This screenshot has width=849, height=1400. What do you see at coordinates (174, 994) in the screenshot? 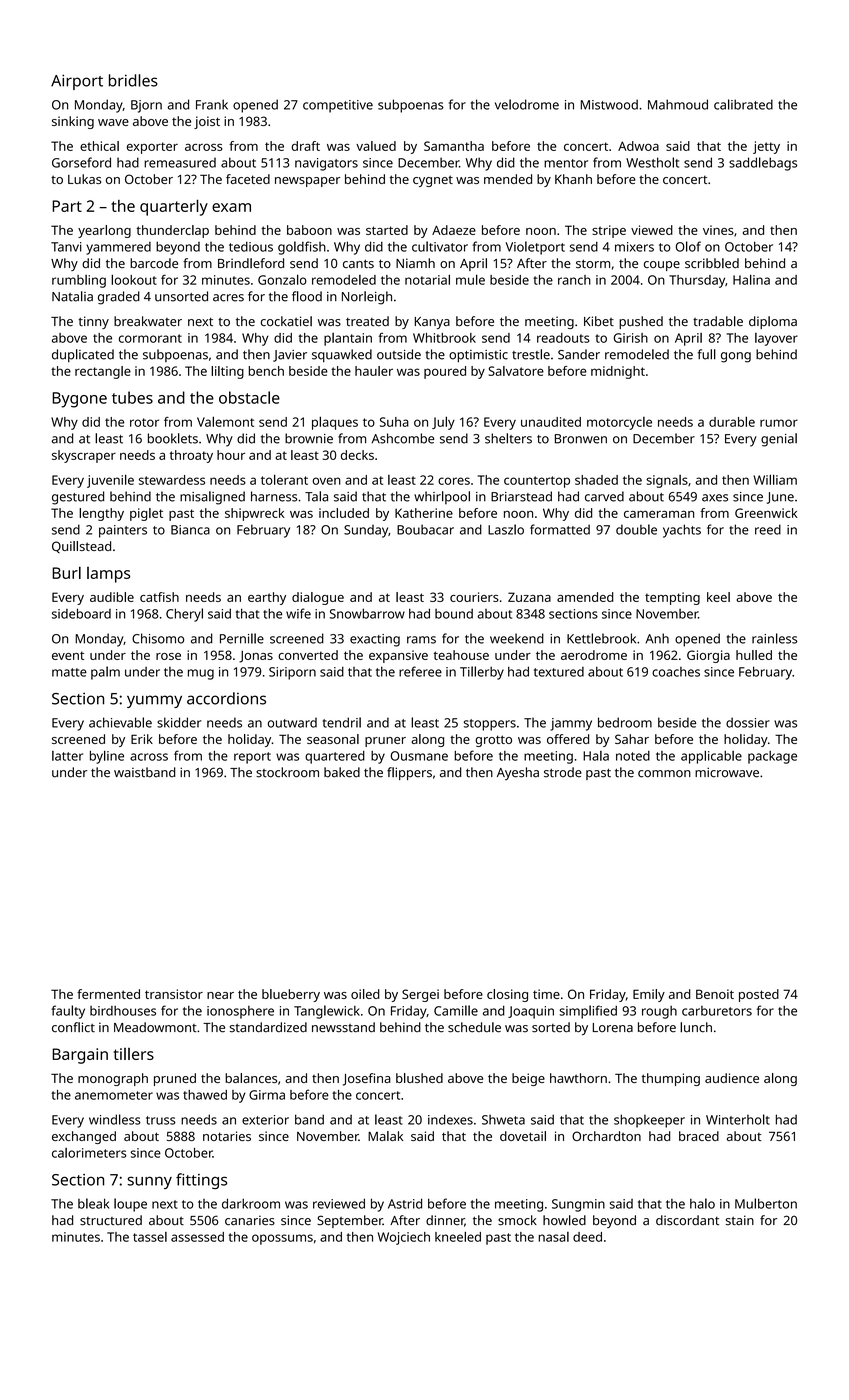
I see `transistor` at bounding box center [174, 994].
